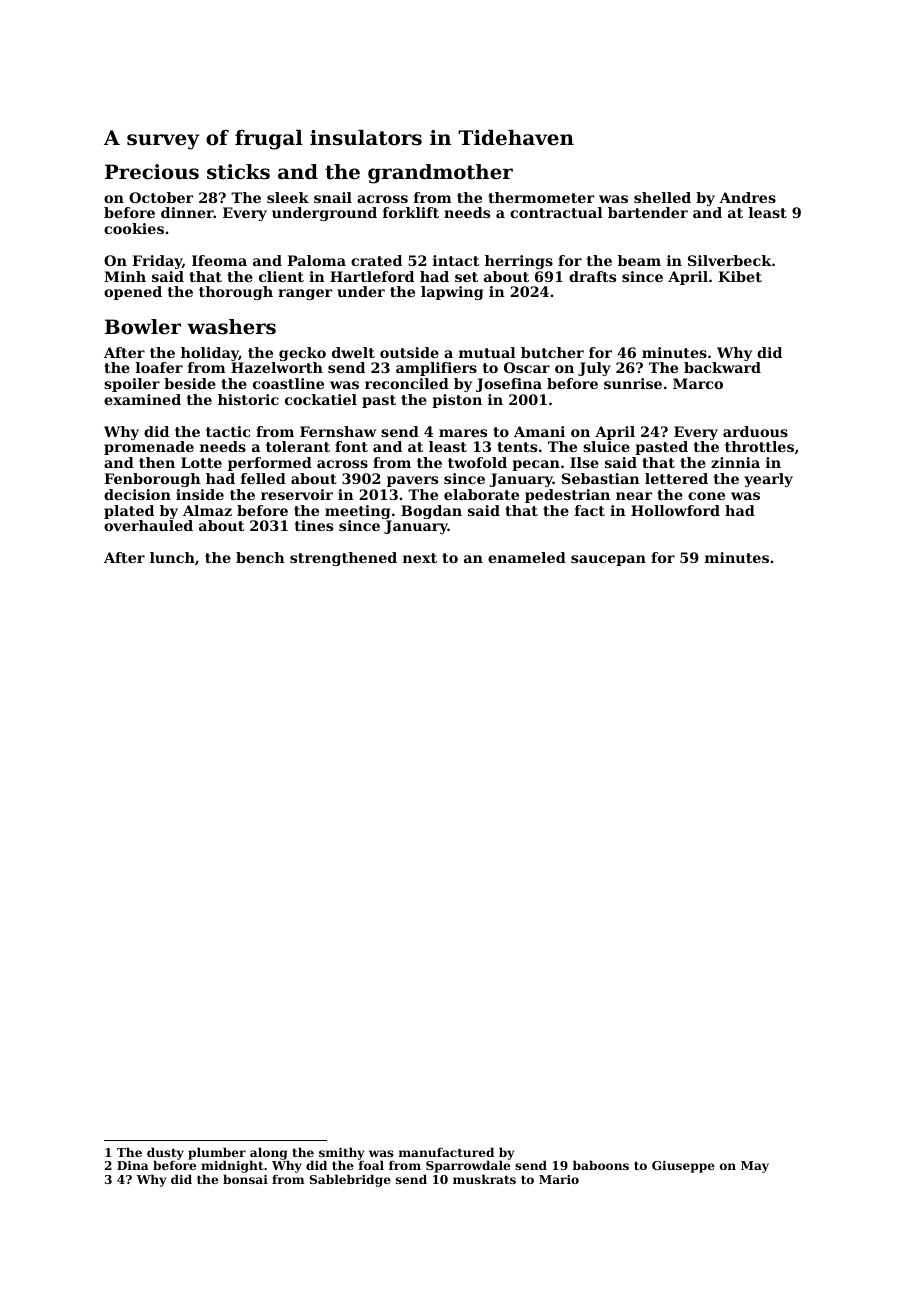 The width and height of the screenshot is (908, 1316). I want to click on Giuseppe, so click(683, 1167).
